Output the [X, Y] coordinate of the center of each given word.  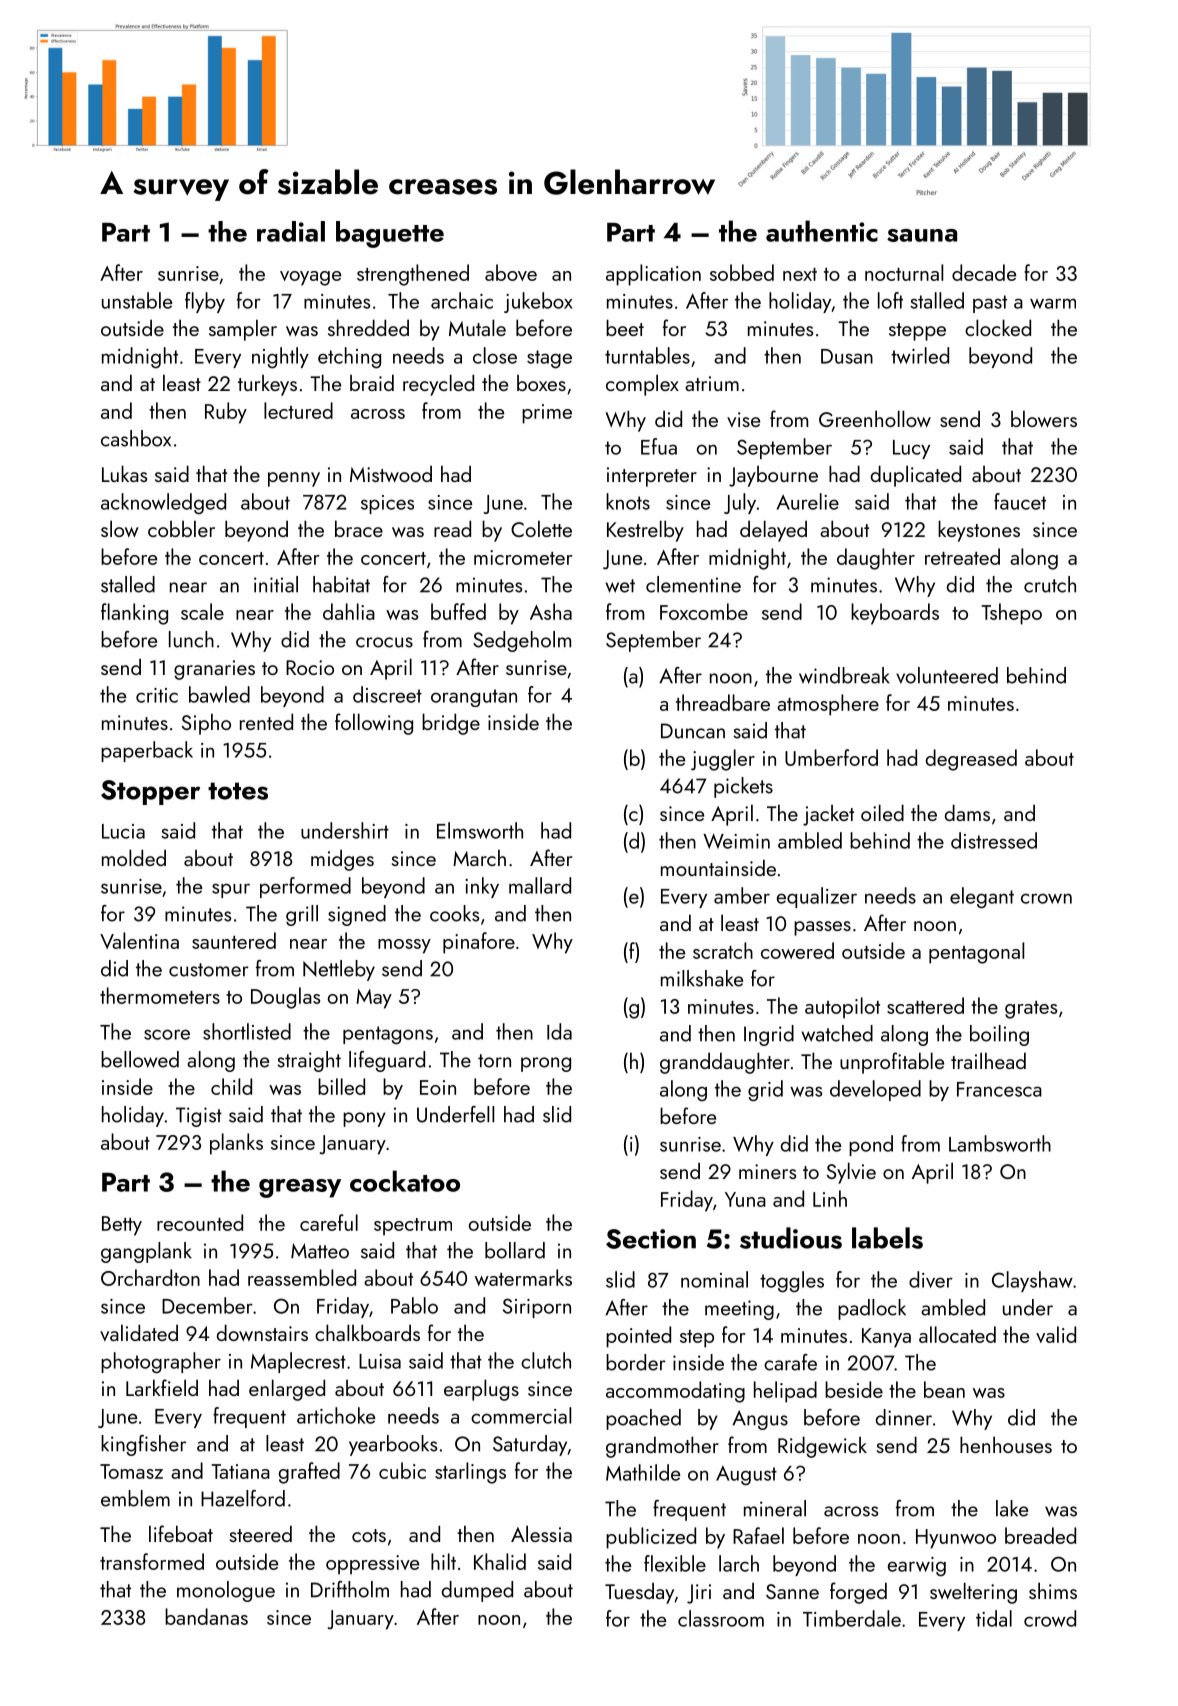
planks [236, 1144]
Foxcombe [704, 611]
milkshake [702, 978]
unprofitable [892, 1063]
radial [291, 231]
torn [494, 1061]
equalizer [817, 897]
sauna [922, 235]
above [511, 272]
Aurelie [807, 501]
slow [120, 528]
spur [231, 890]
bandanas [206, 1616]
